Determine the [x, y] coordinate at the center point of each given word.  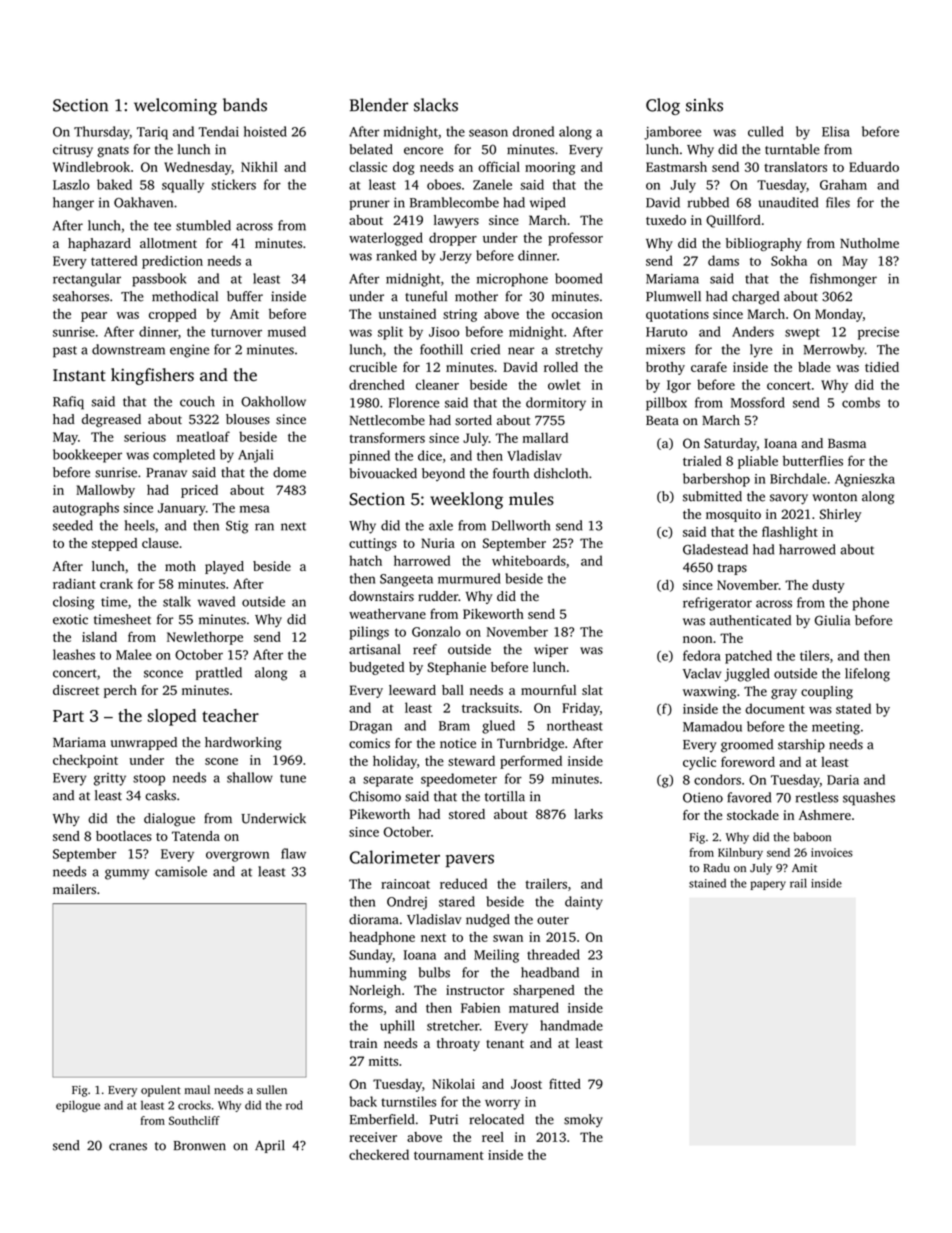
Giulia [832, 620]
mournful [548, 690]
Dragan [371, 727]
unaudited [788, 202]
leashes [74, 654]
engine [189, 351]
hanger [73, 204]
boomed [578, 278]
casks [160, 795]
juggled [746, 675]
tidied [882, 367]
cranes [128, 1147]
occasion [577, 314]
